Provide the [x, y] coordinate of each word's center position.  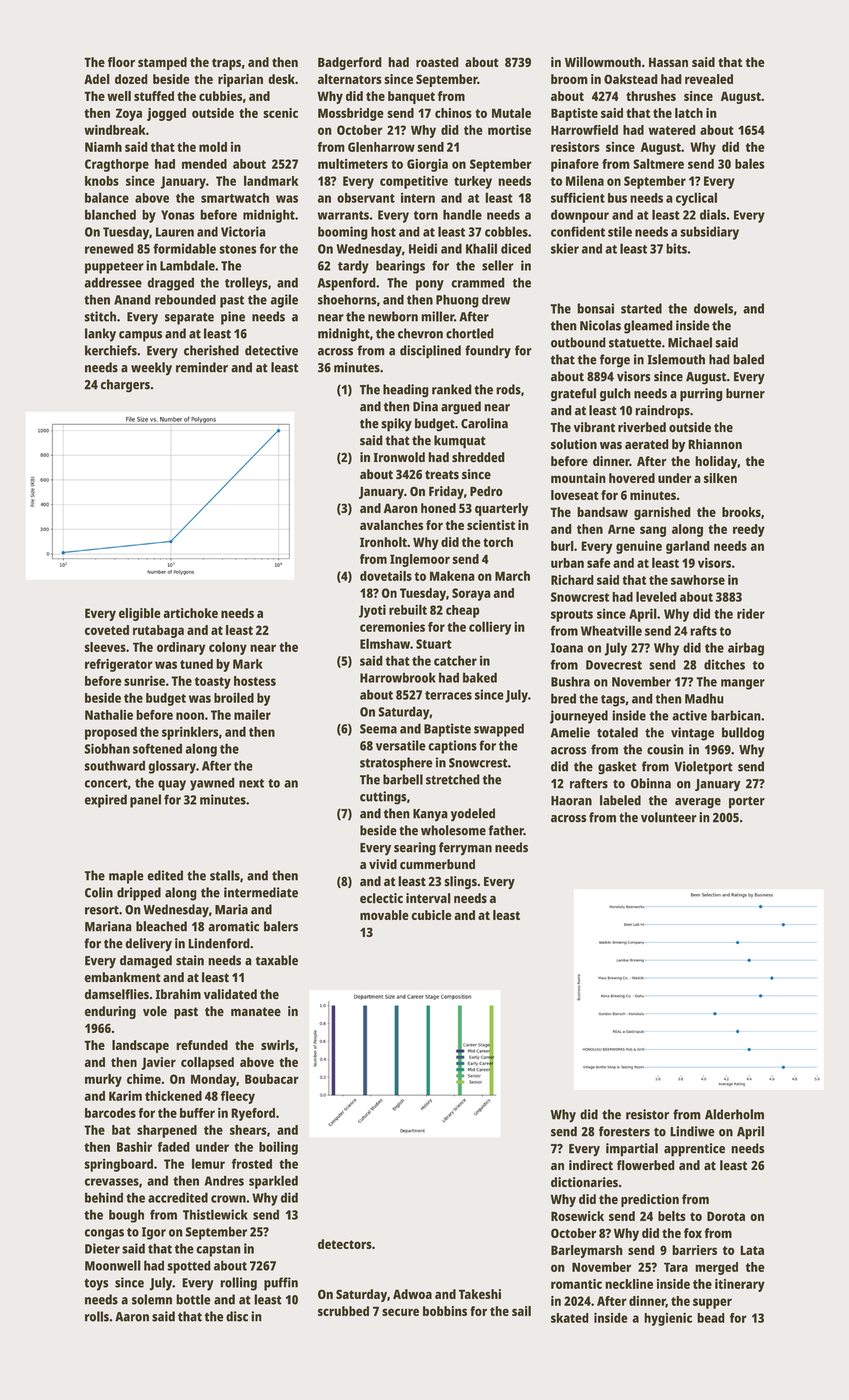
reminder [202, 367]
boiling [278, 1148]
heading [406, 391]
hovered [632, 478]
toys [96, 1284]
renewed [109, 248]
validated [230, 994]
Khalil [481, 248]
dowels [713, 308]
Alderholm [734, 1114]
